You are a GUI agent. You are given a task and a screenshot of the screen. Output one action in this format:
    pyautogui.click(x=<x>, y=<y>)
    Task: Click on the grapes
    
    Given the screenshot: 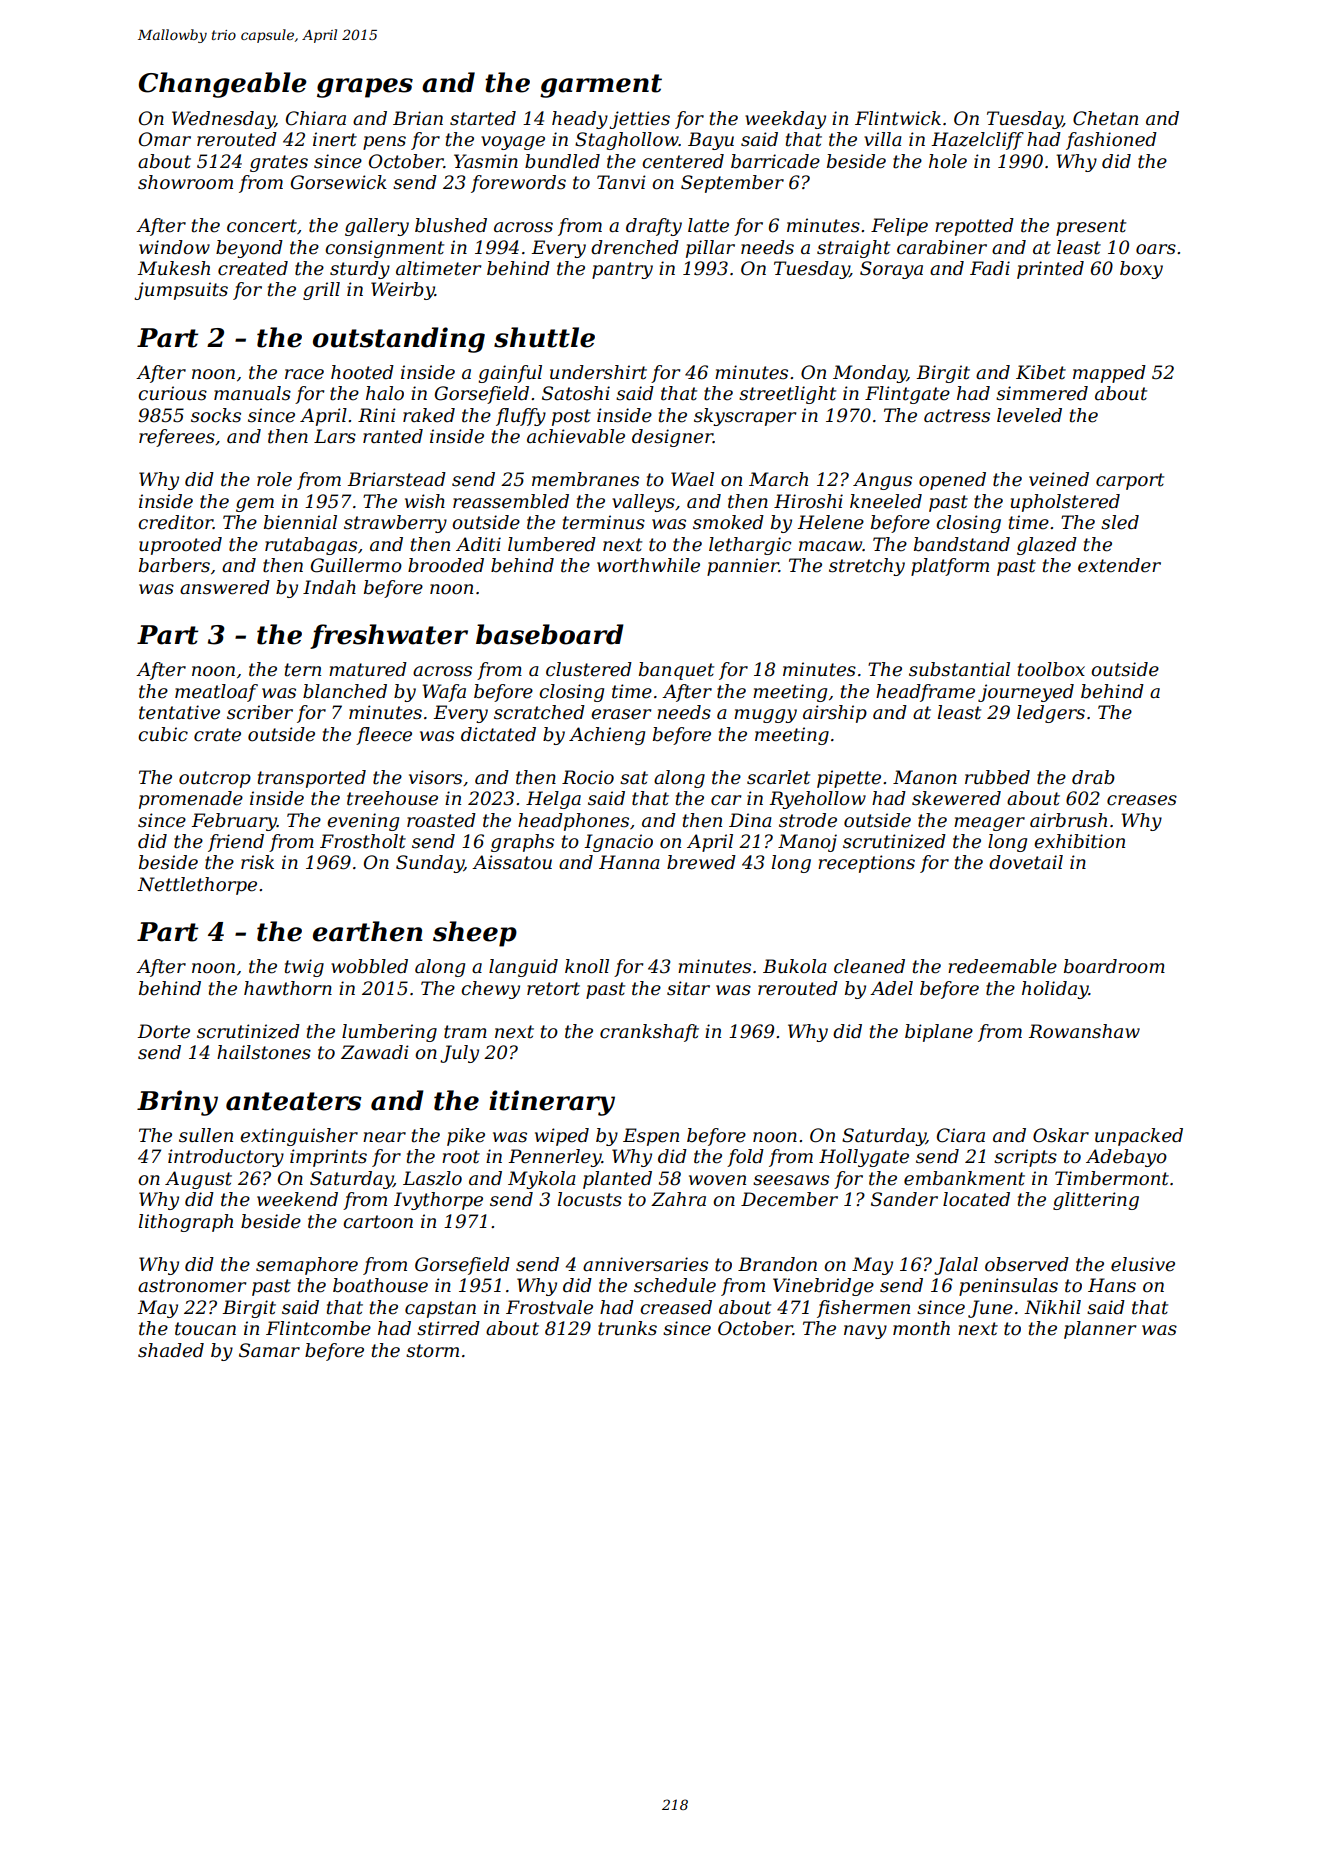 What is the action you would take?
    pyautogui.click(x=365, y=88)
